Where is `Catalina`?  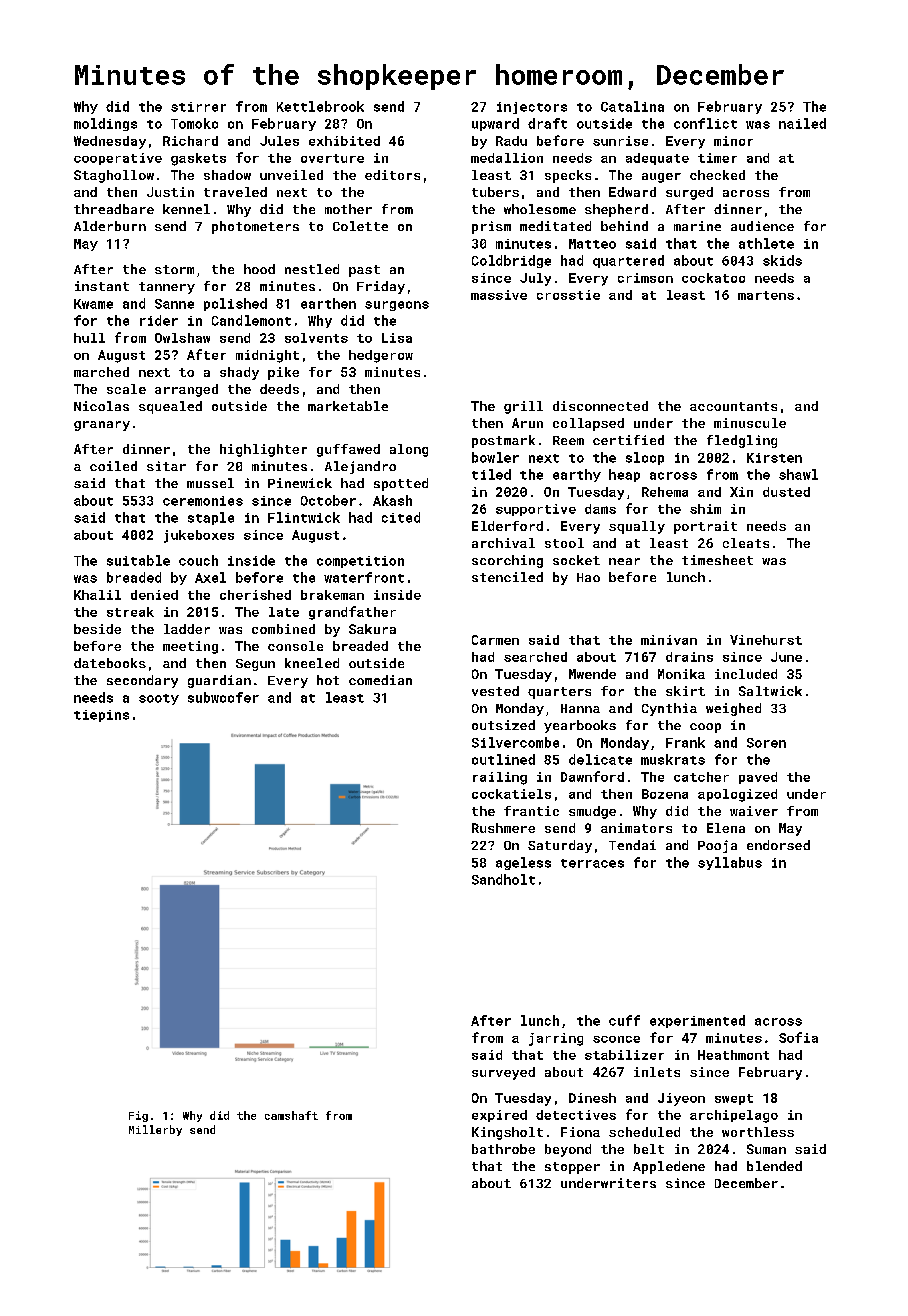 Catalina is located at coordinates (632, 106).
